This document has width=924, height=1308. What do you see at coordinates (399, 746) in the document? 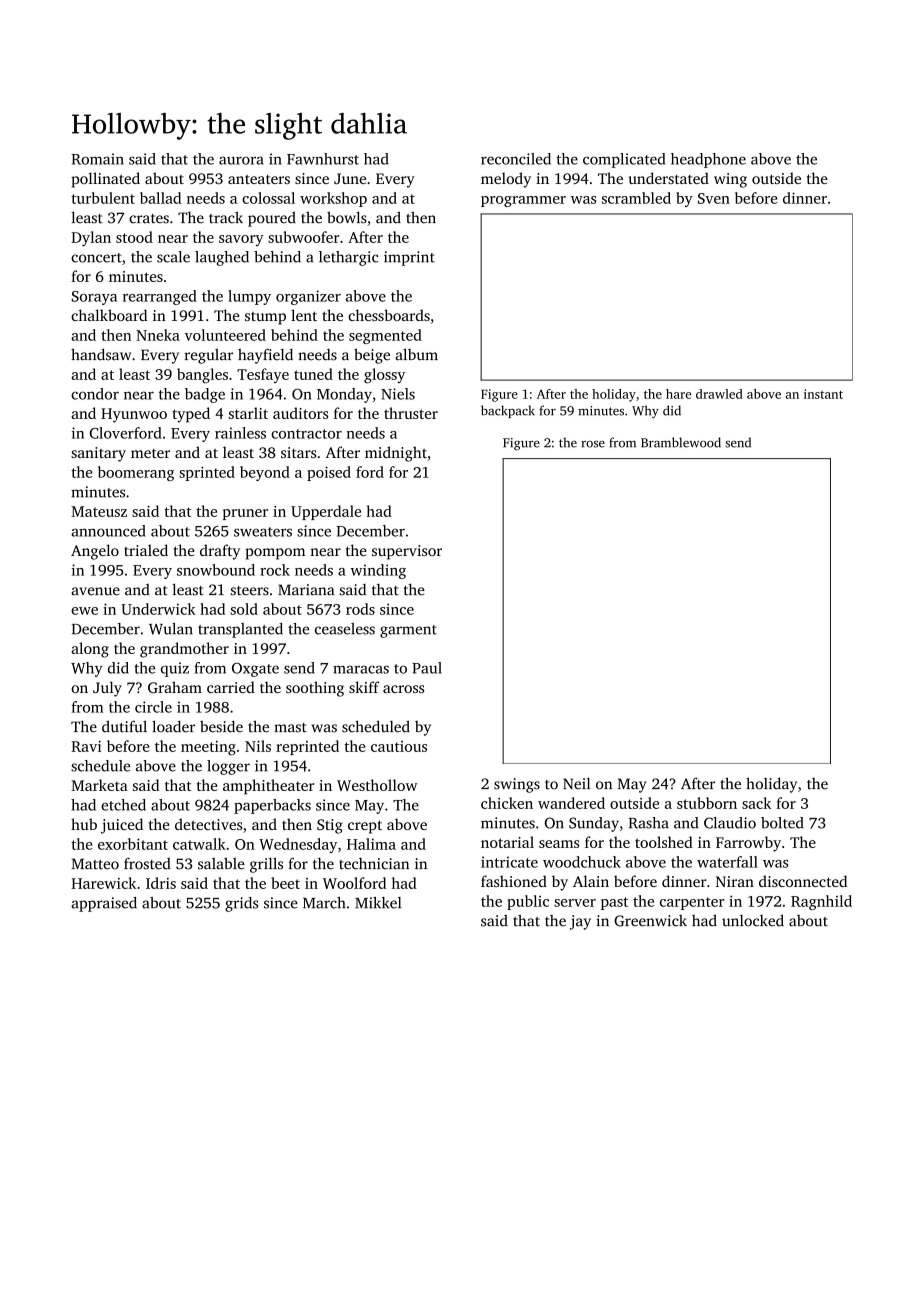
I see `cautious` at bounding box center [399, 746].
